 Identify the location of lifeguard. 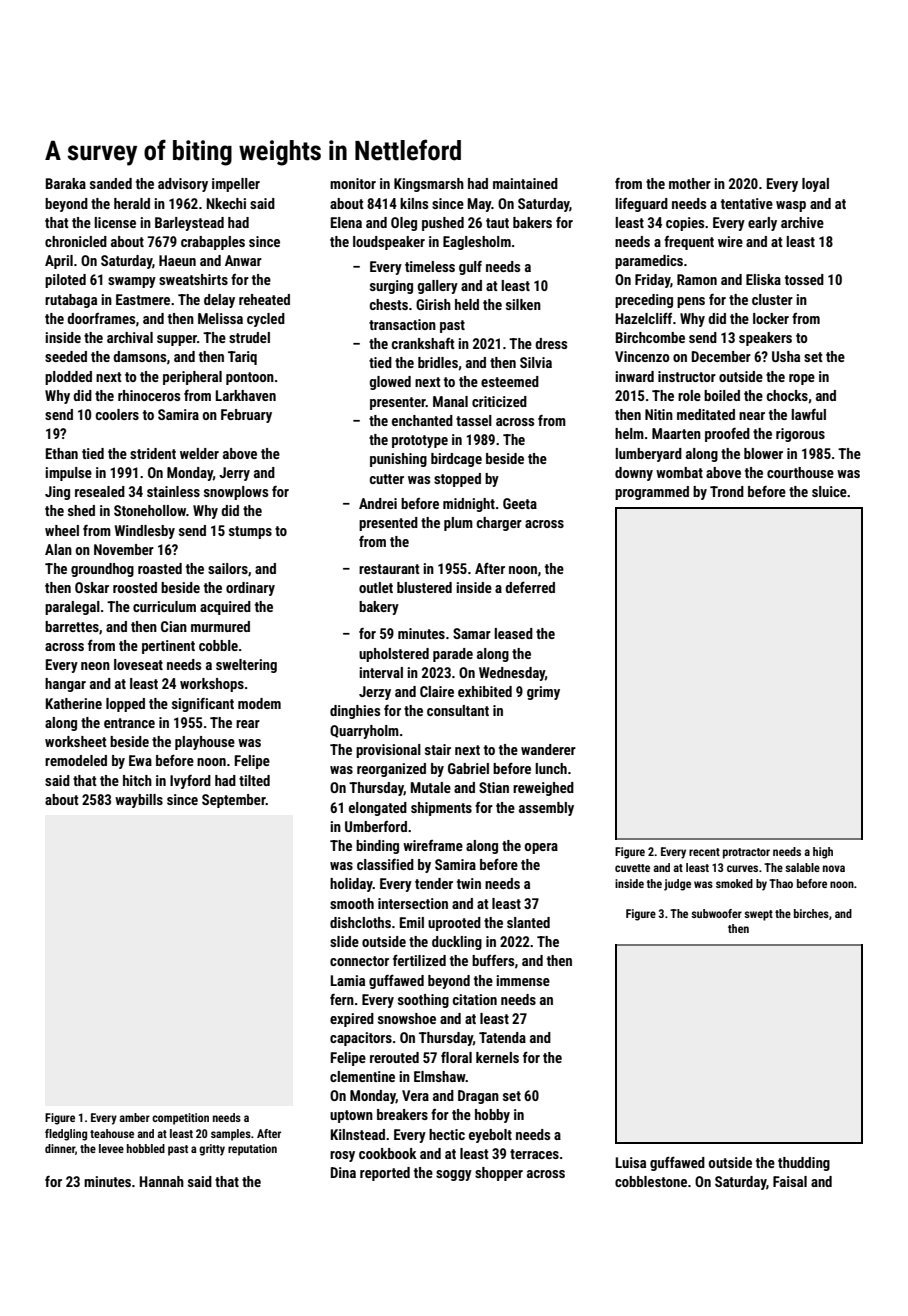
(641, 205).
